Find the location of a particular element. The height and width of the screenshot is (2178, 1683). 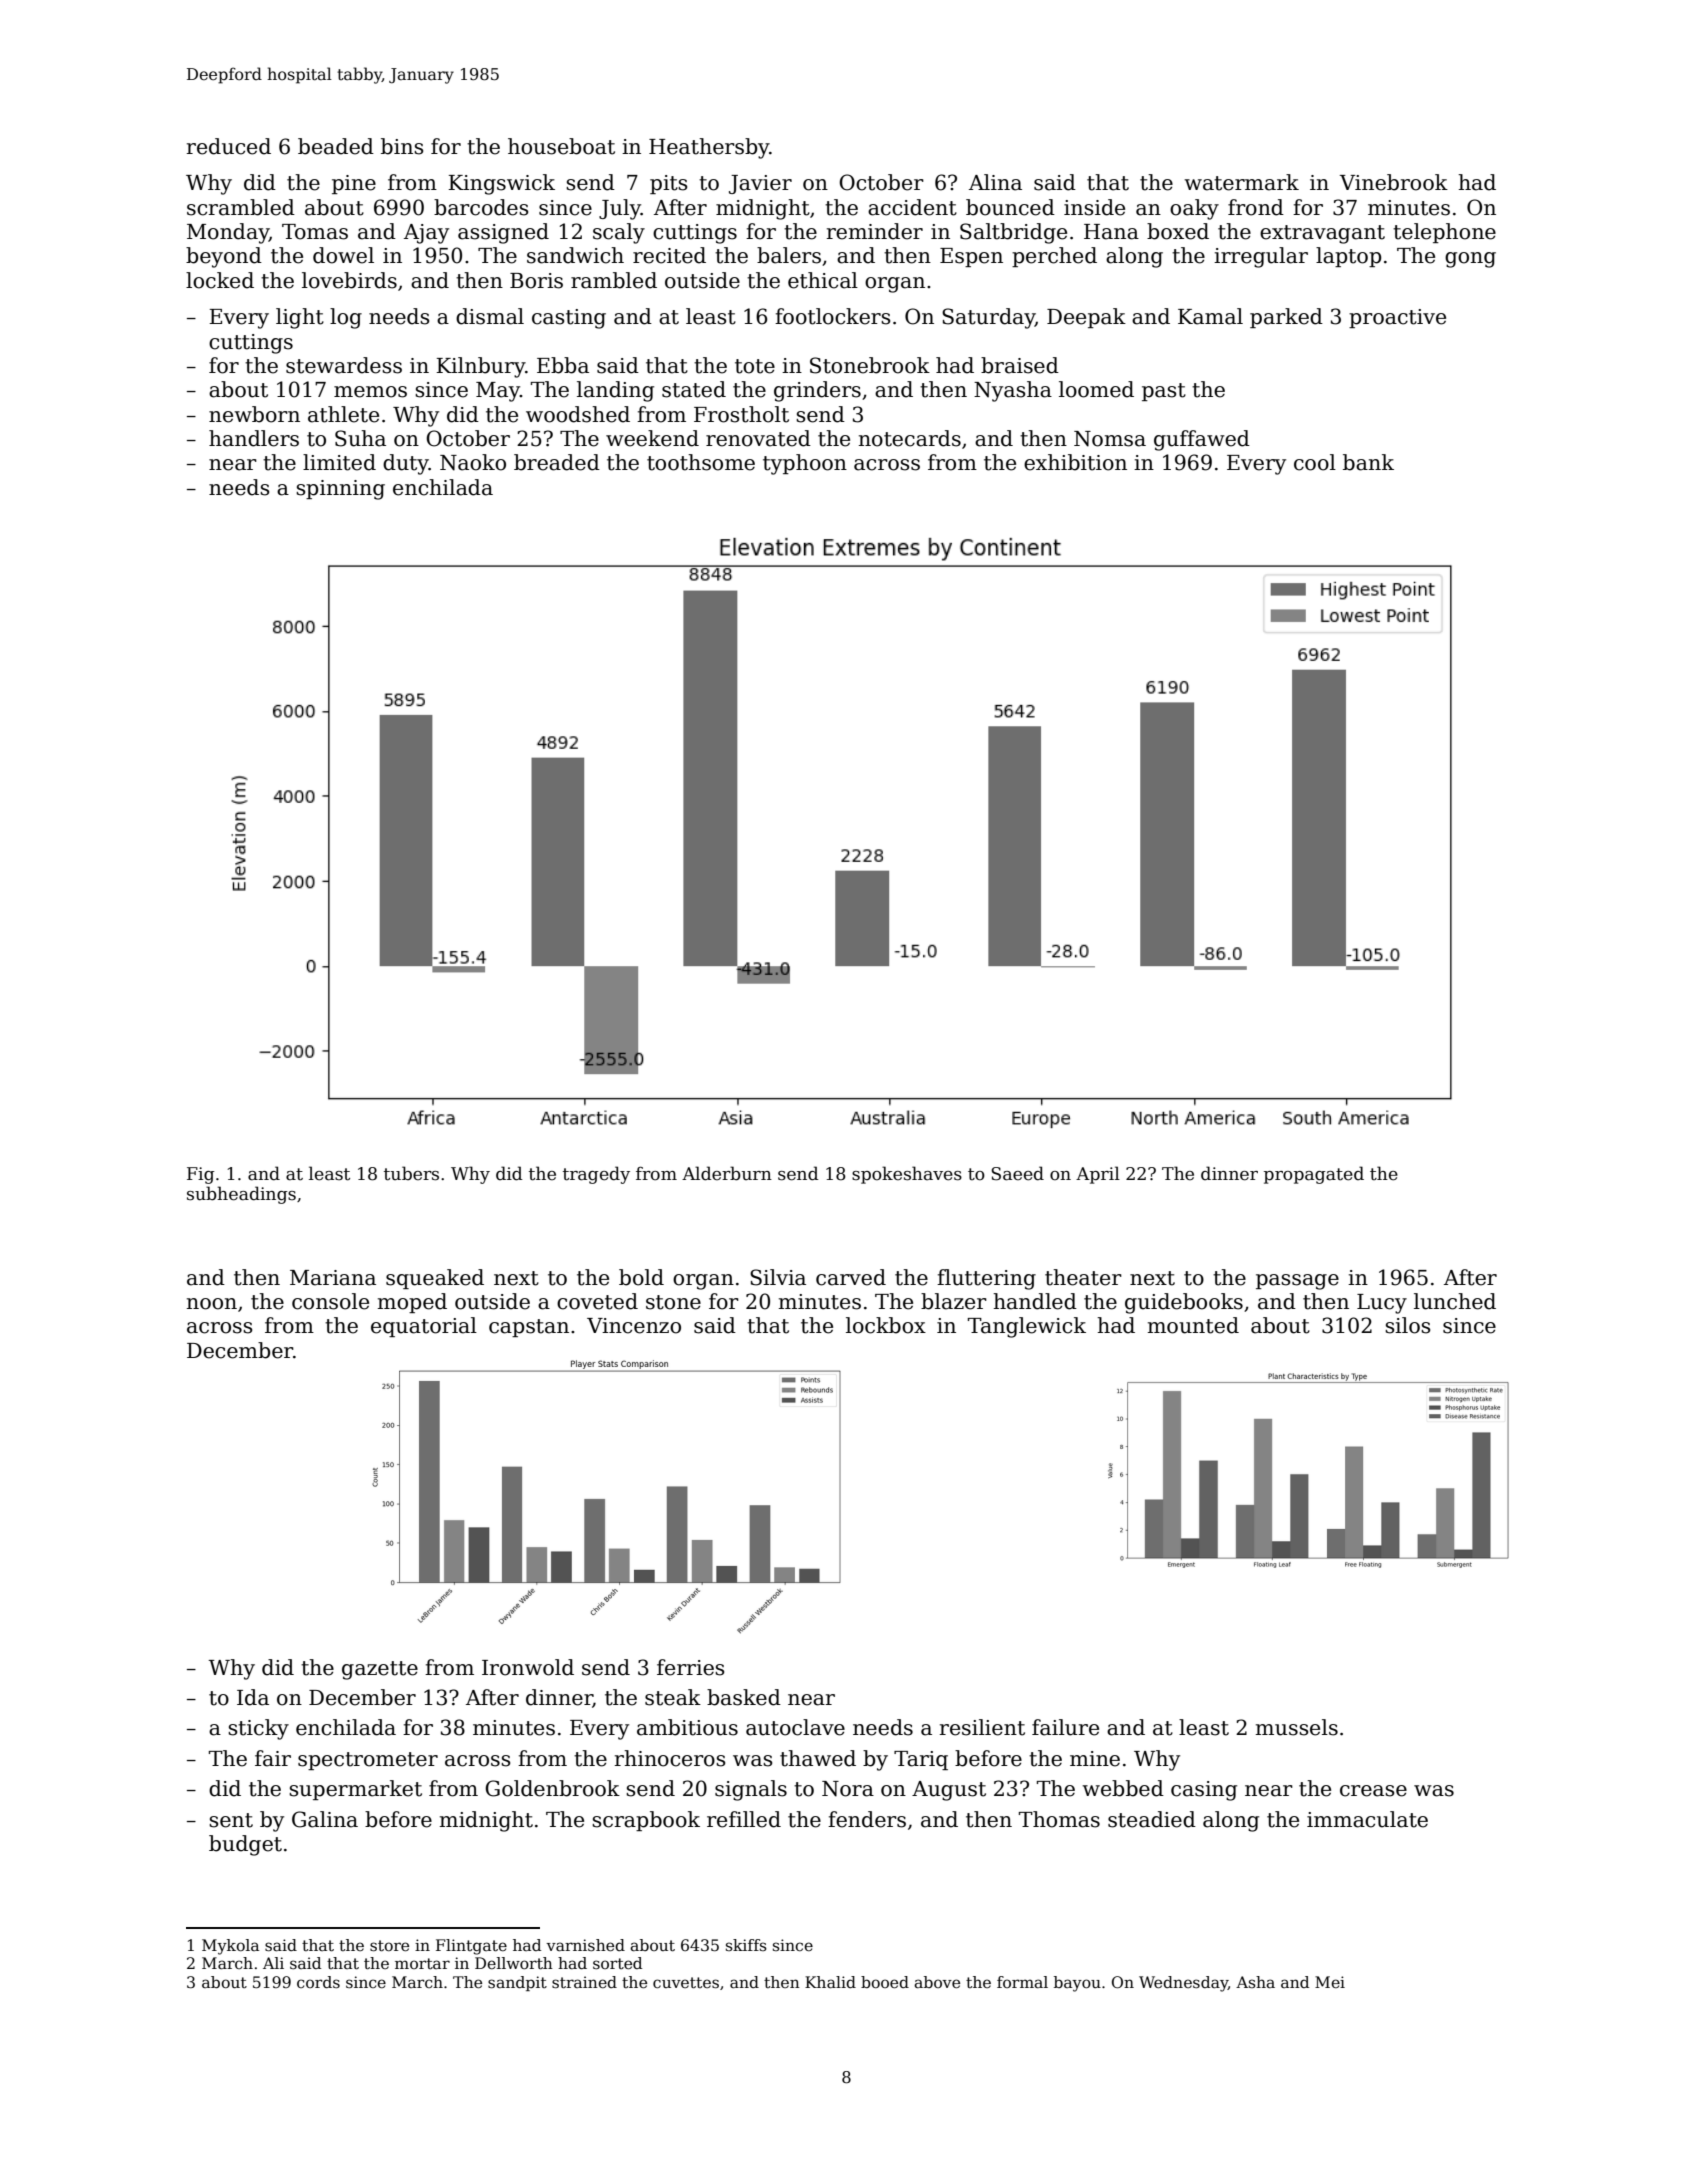

tragedy is located at coordinates (596, 1175).
